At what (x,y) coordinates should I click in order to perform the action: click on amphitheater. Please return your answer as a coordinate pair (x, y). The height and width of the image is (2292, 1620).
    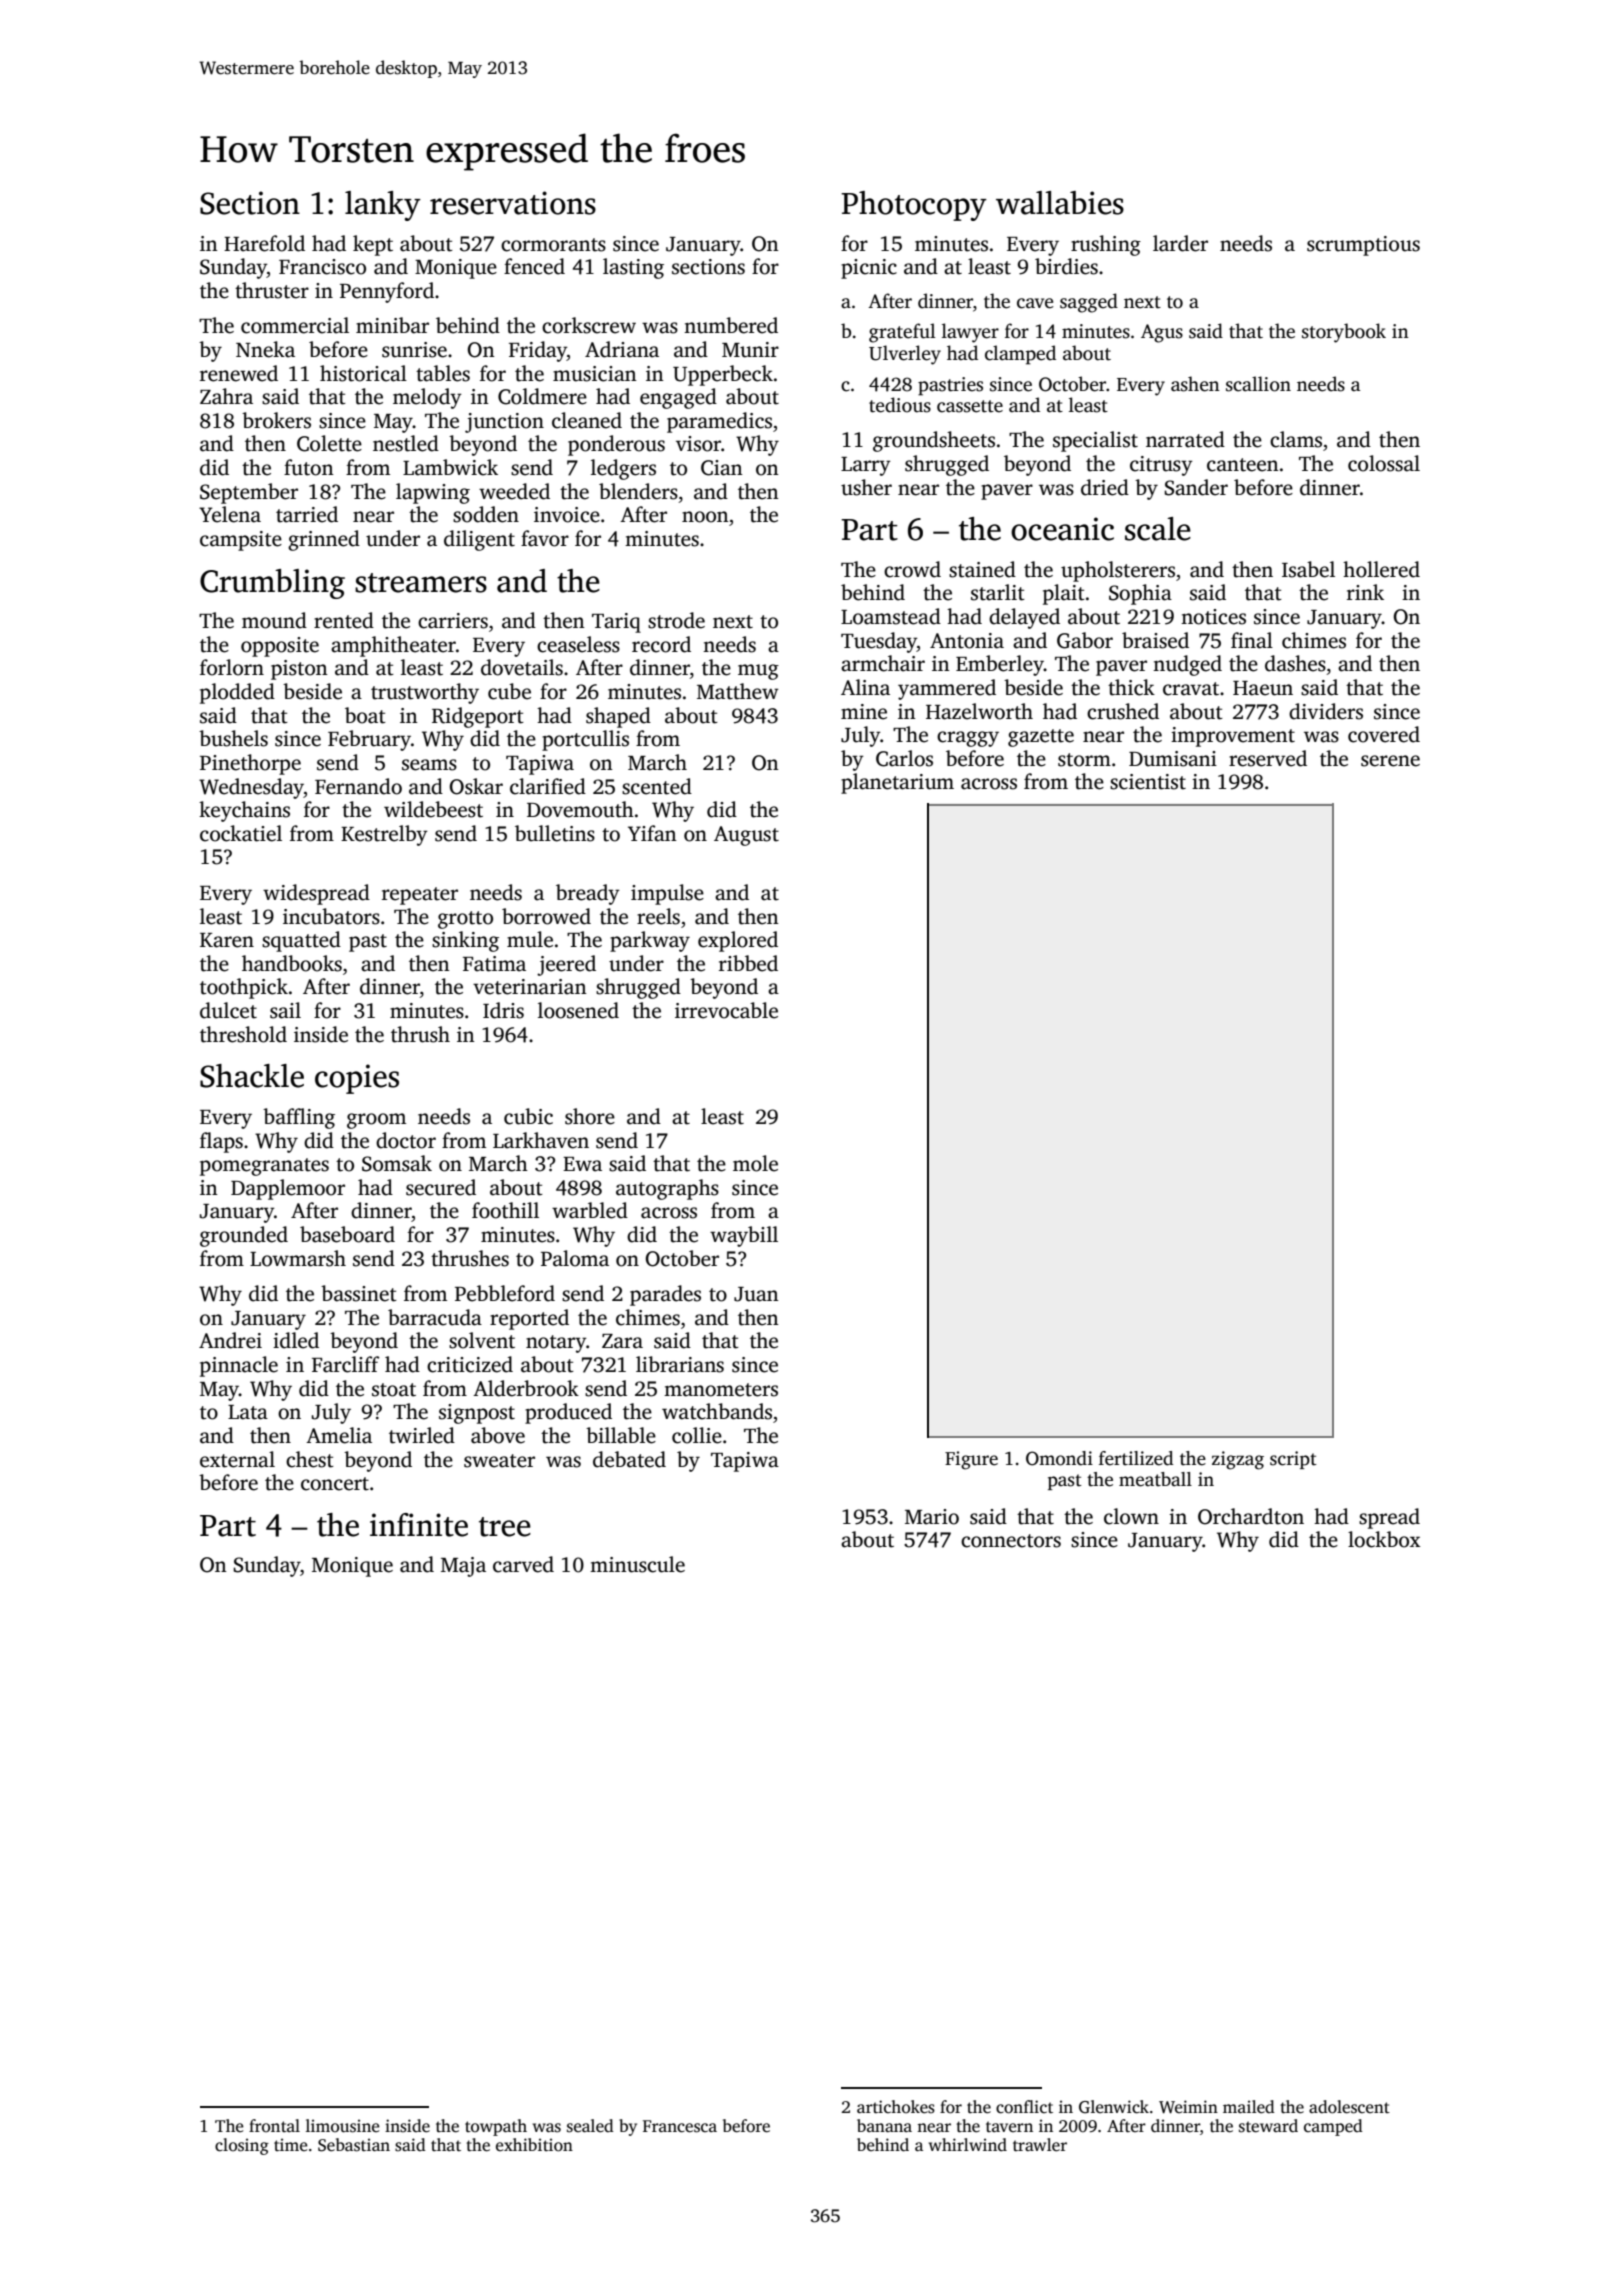
    Looking at the image, I should click on (393, 646).
